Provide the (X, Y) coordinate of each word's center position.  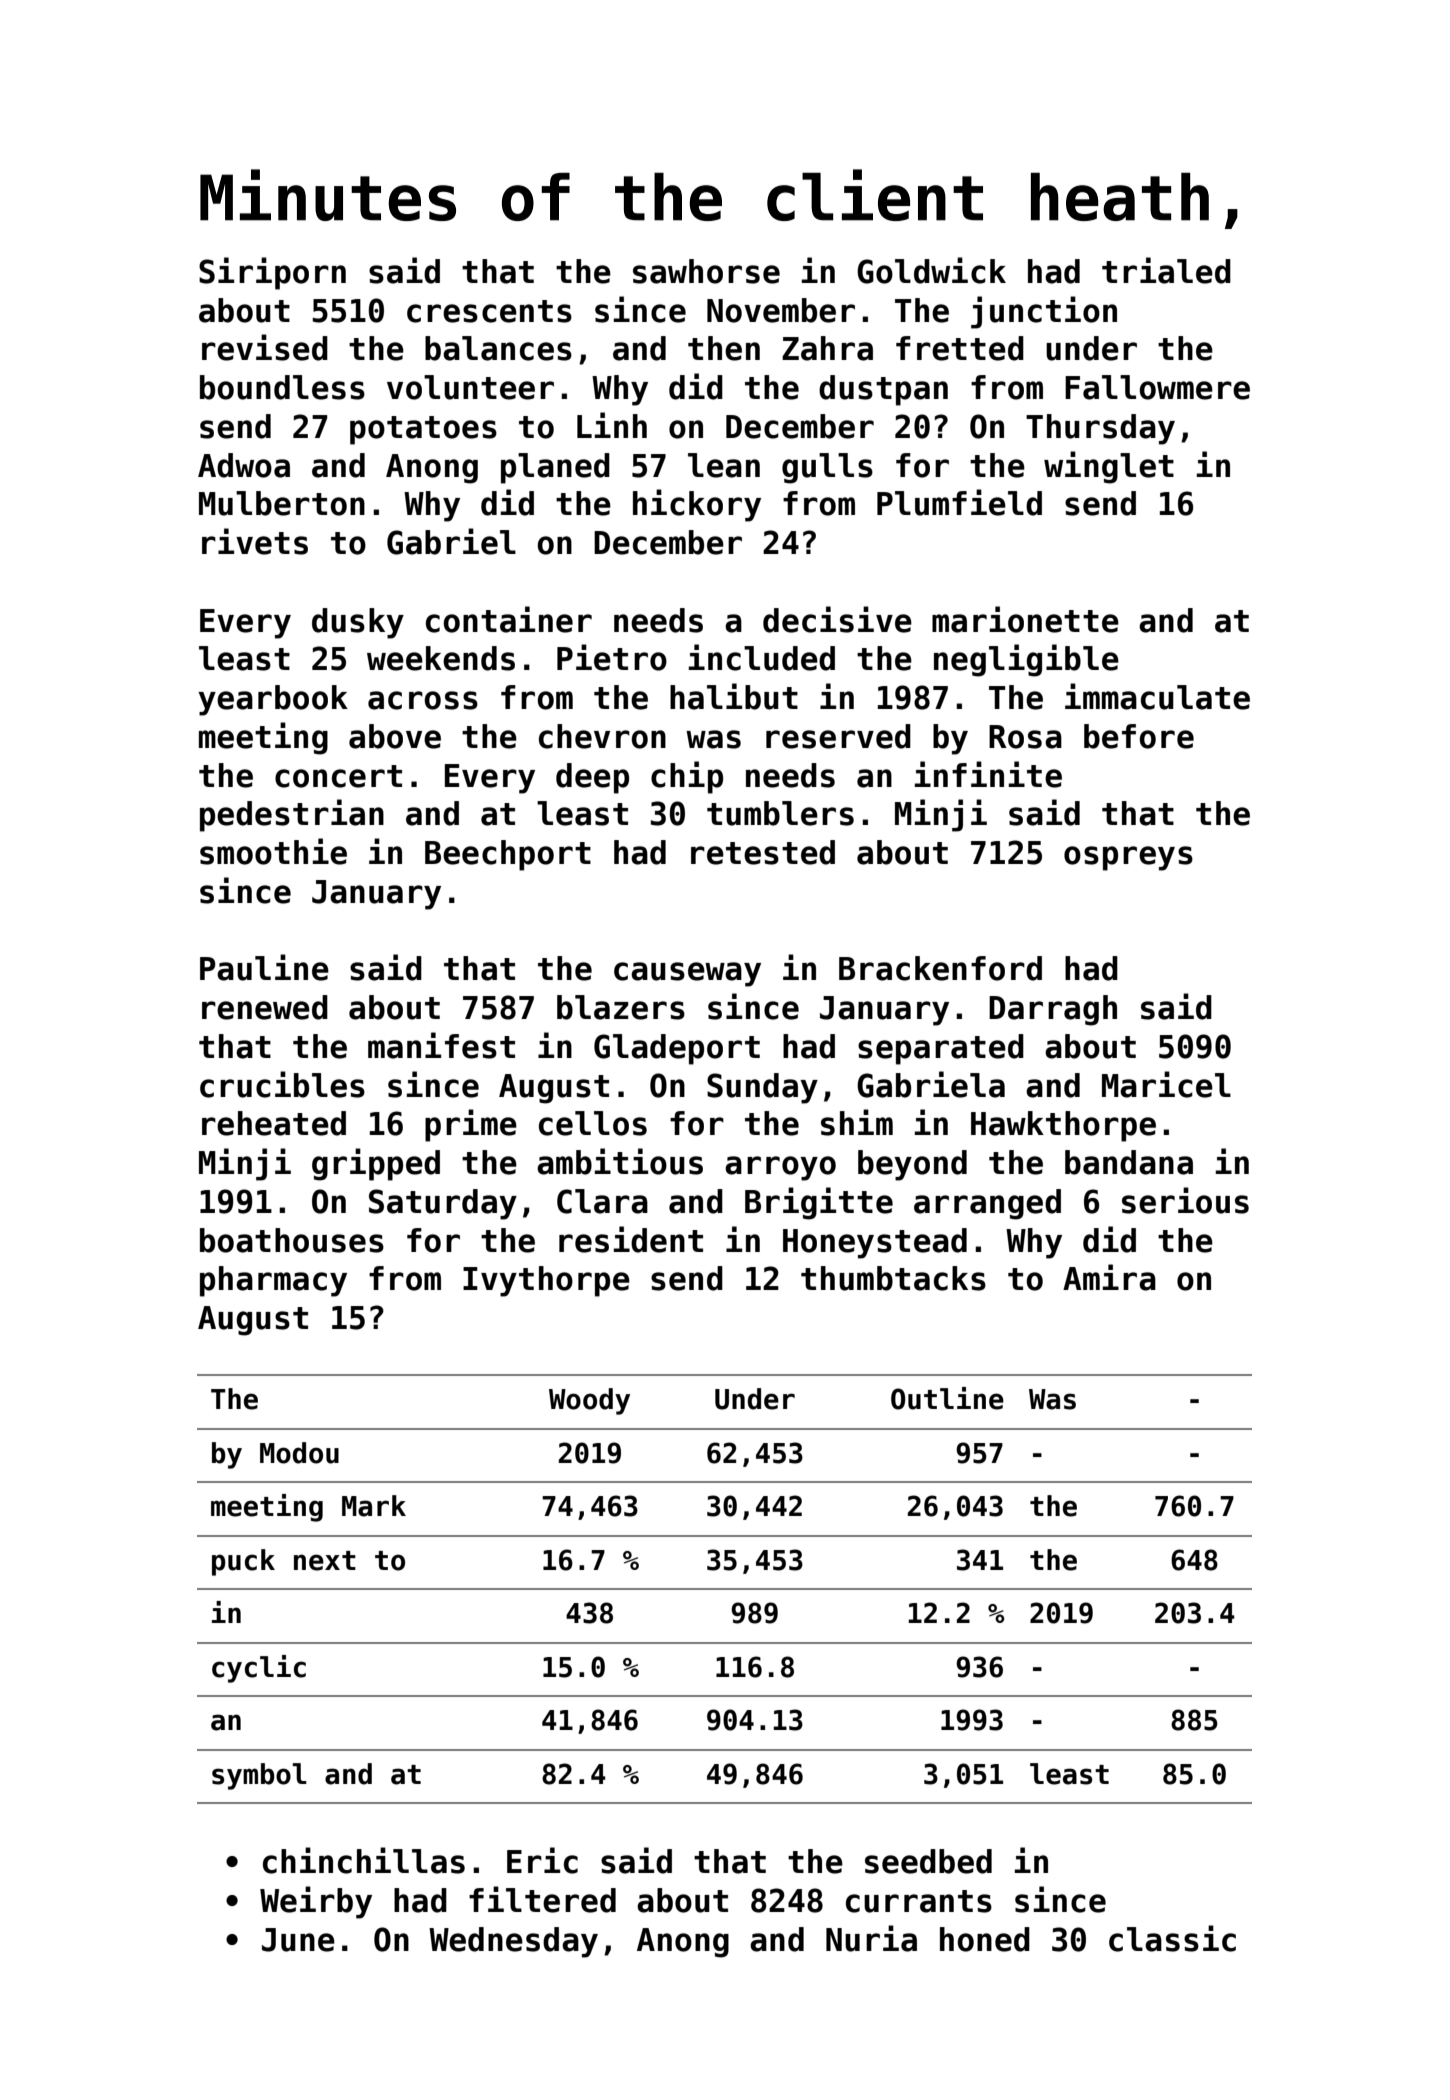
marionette (1025, 619)
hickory (697, 505)
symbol (259, 1776)
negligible (1026, 660)
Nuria (871, 1938)
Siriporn (272, 273)
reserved (838, 736)
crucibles (282, 1084)
